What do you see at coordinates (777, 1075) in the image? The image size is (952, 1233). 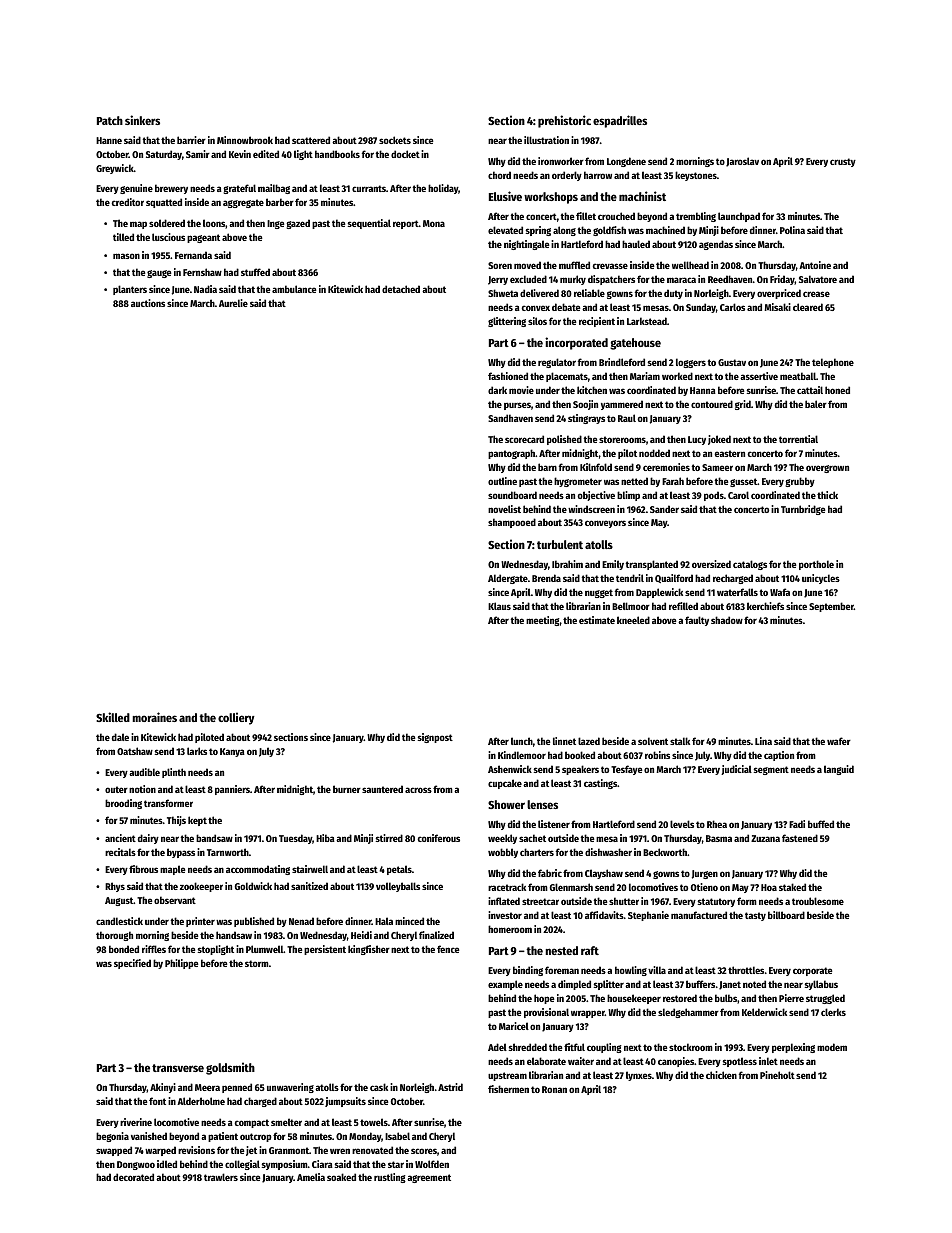 I see `Pineholt` at bounding box center [777, 1075].
